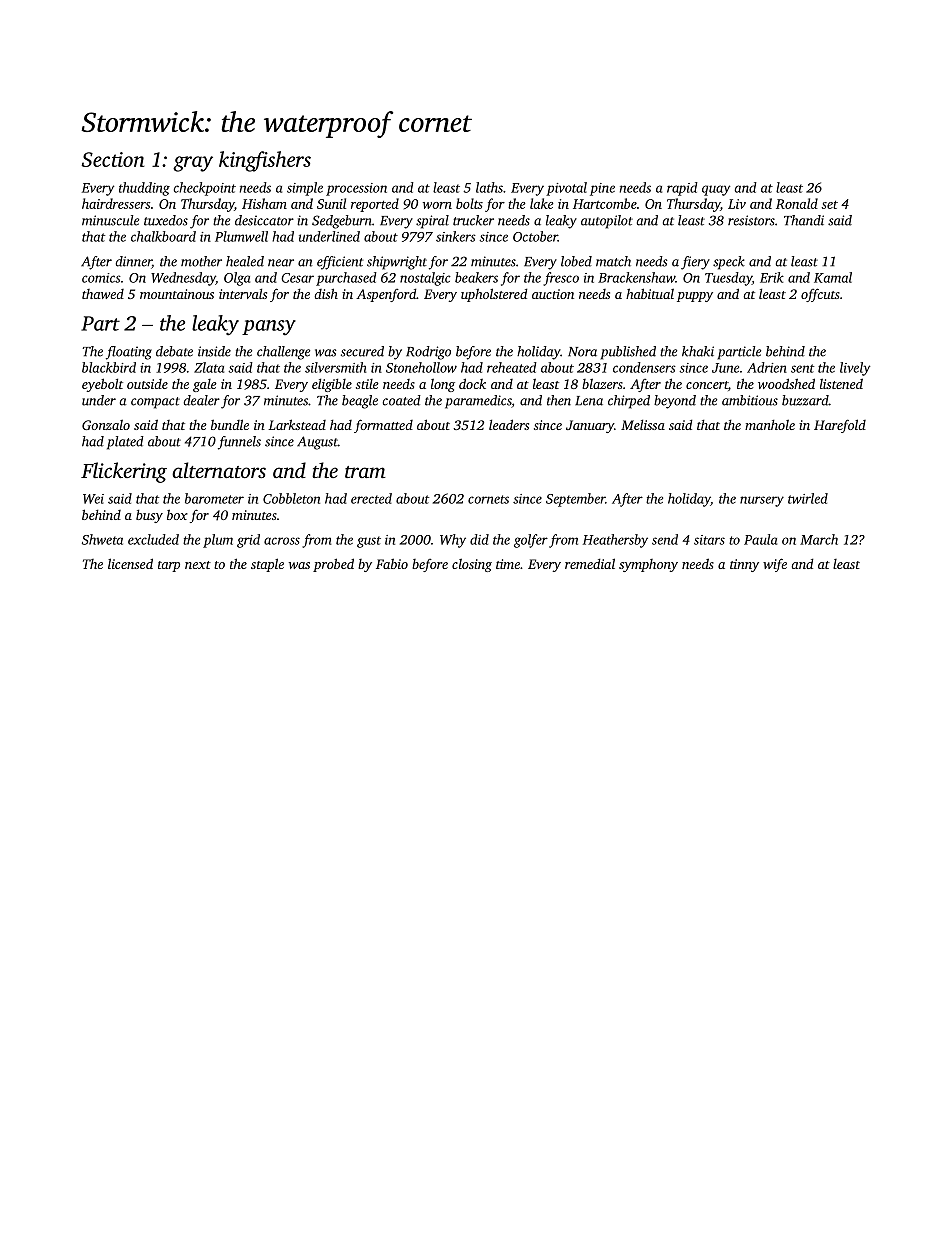  I want to click on Nora, so click(582, 352).
